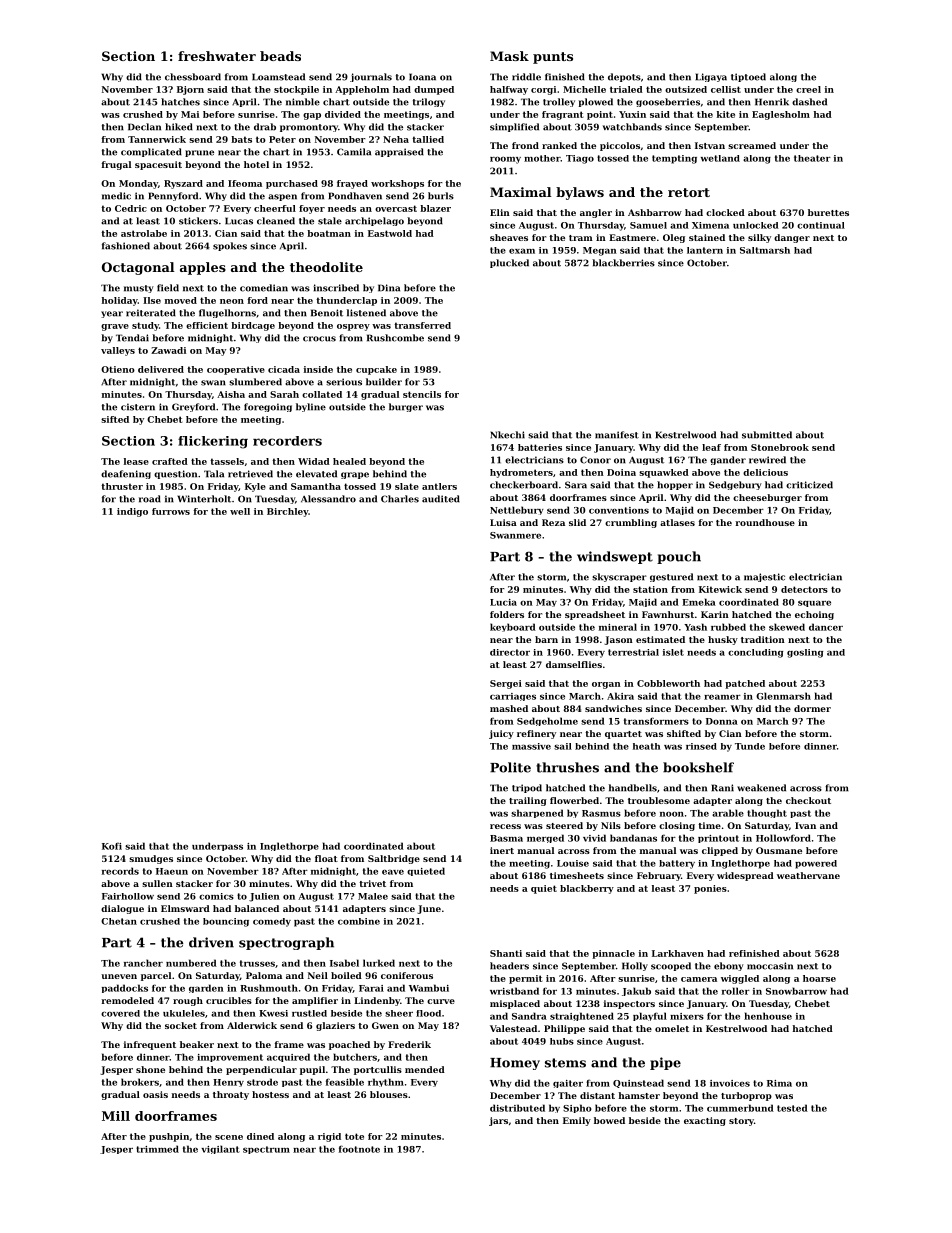 The height and width of the document is (1233, 952). What do you see at coordinates (720, 158) in the document?
I see `wetland` at bounding box center [720, 158].
